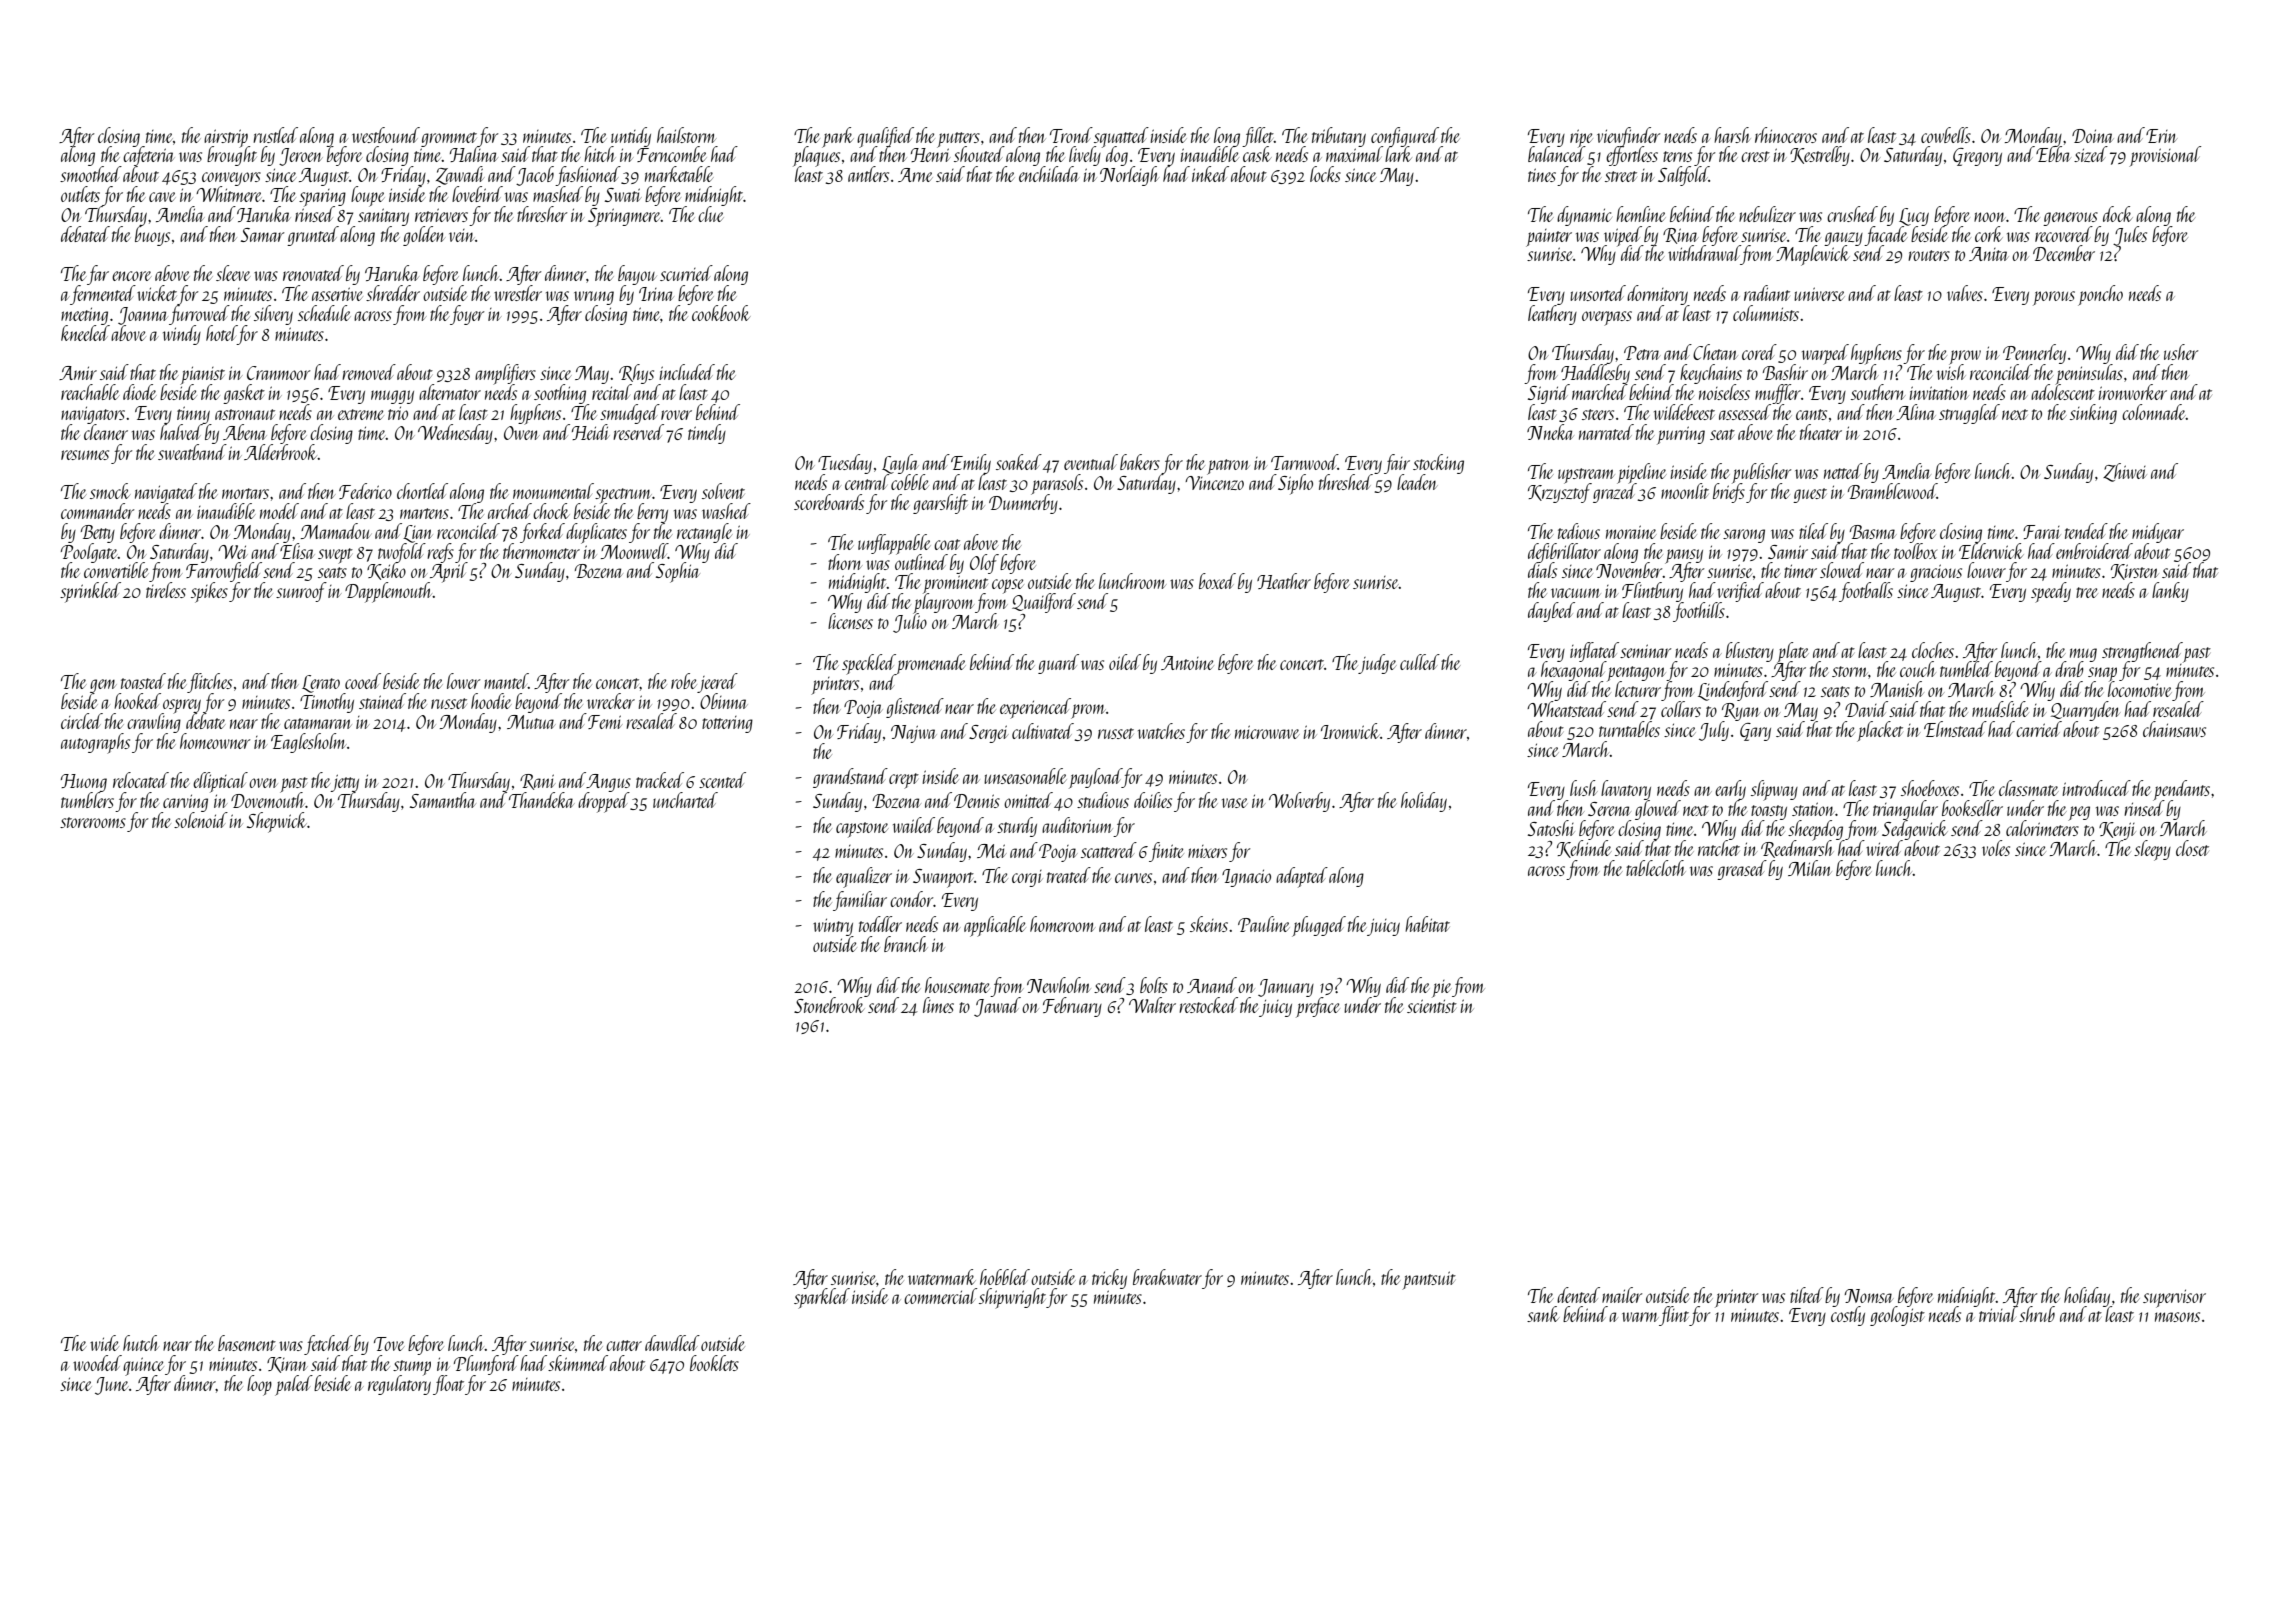  What do you see at coordinates (1632, 156) in the screenshot?
I see `effortless` at bounding box center [1632, 156].
